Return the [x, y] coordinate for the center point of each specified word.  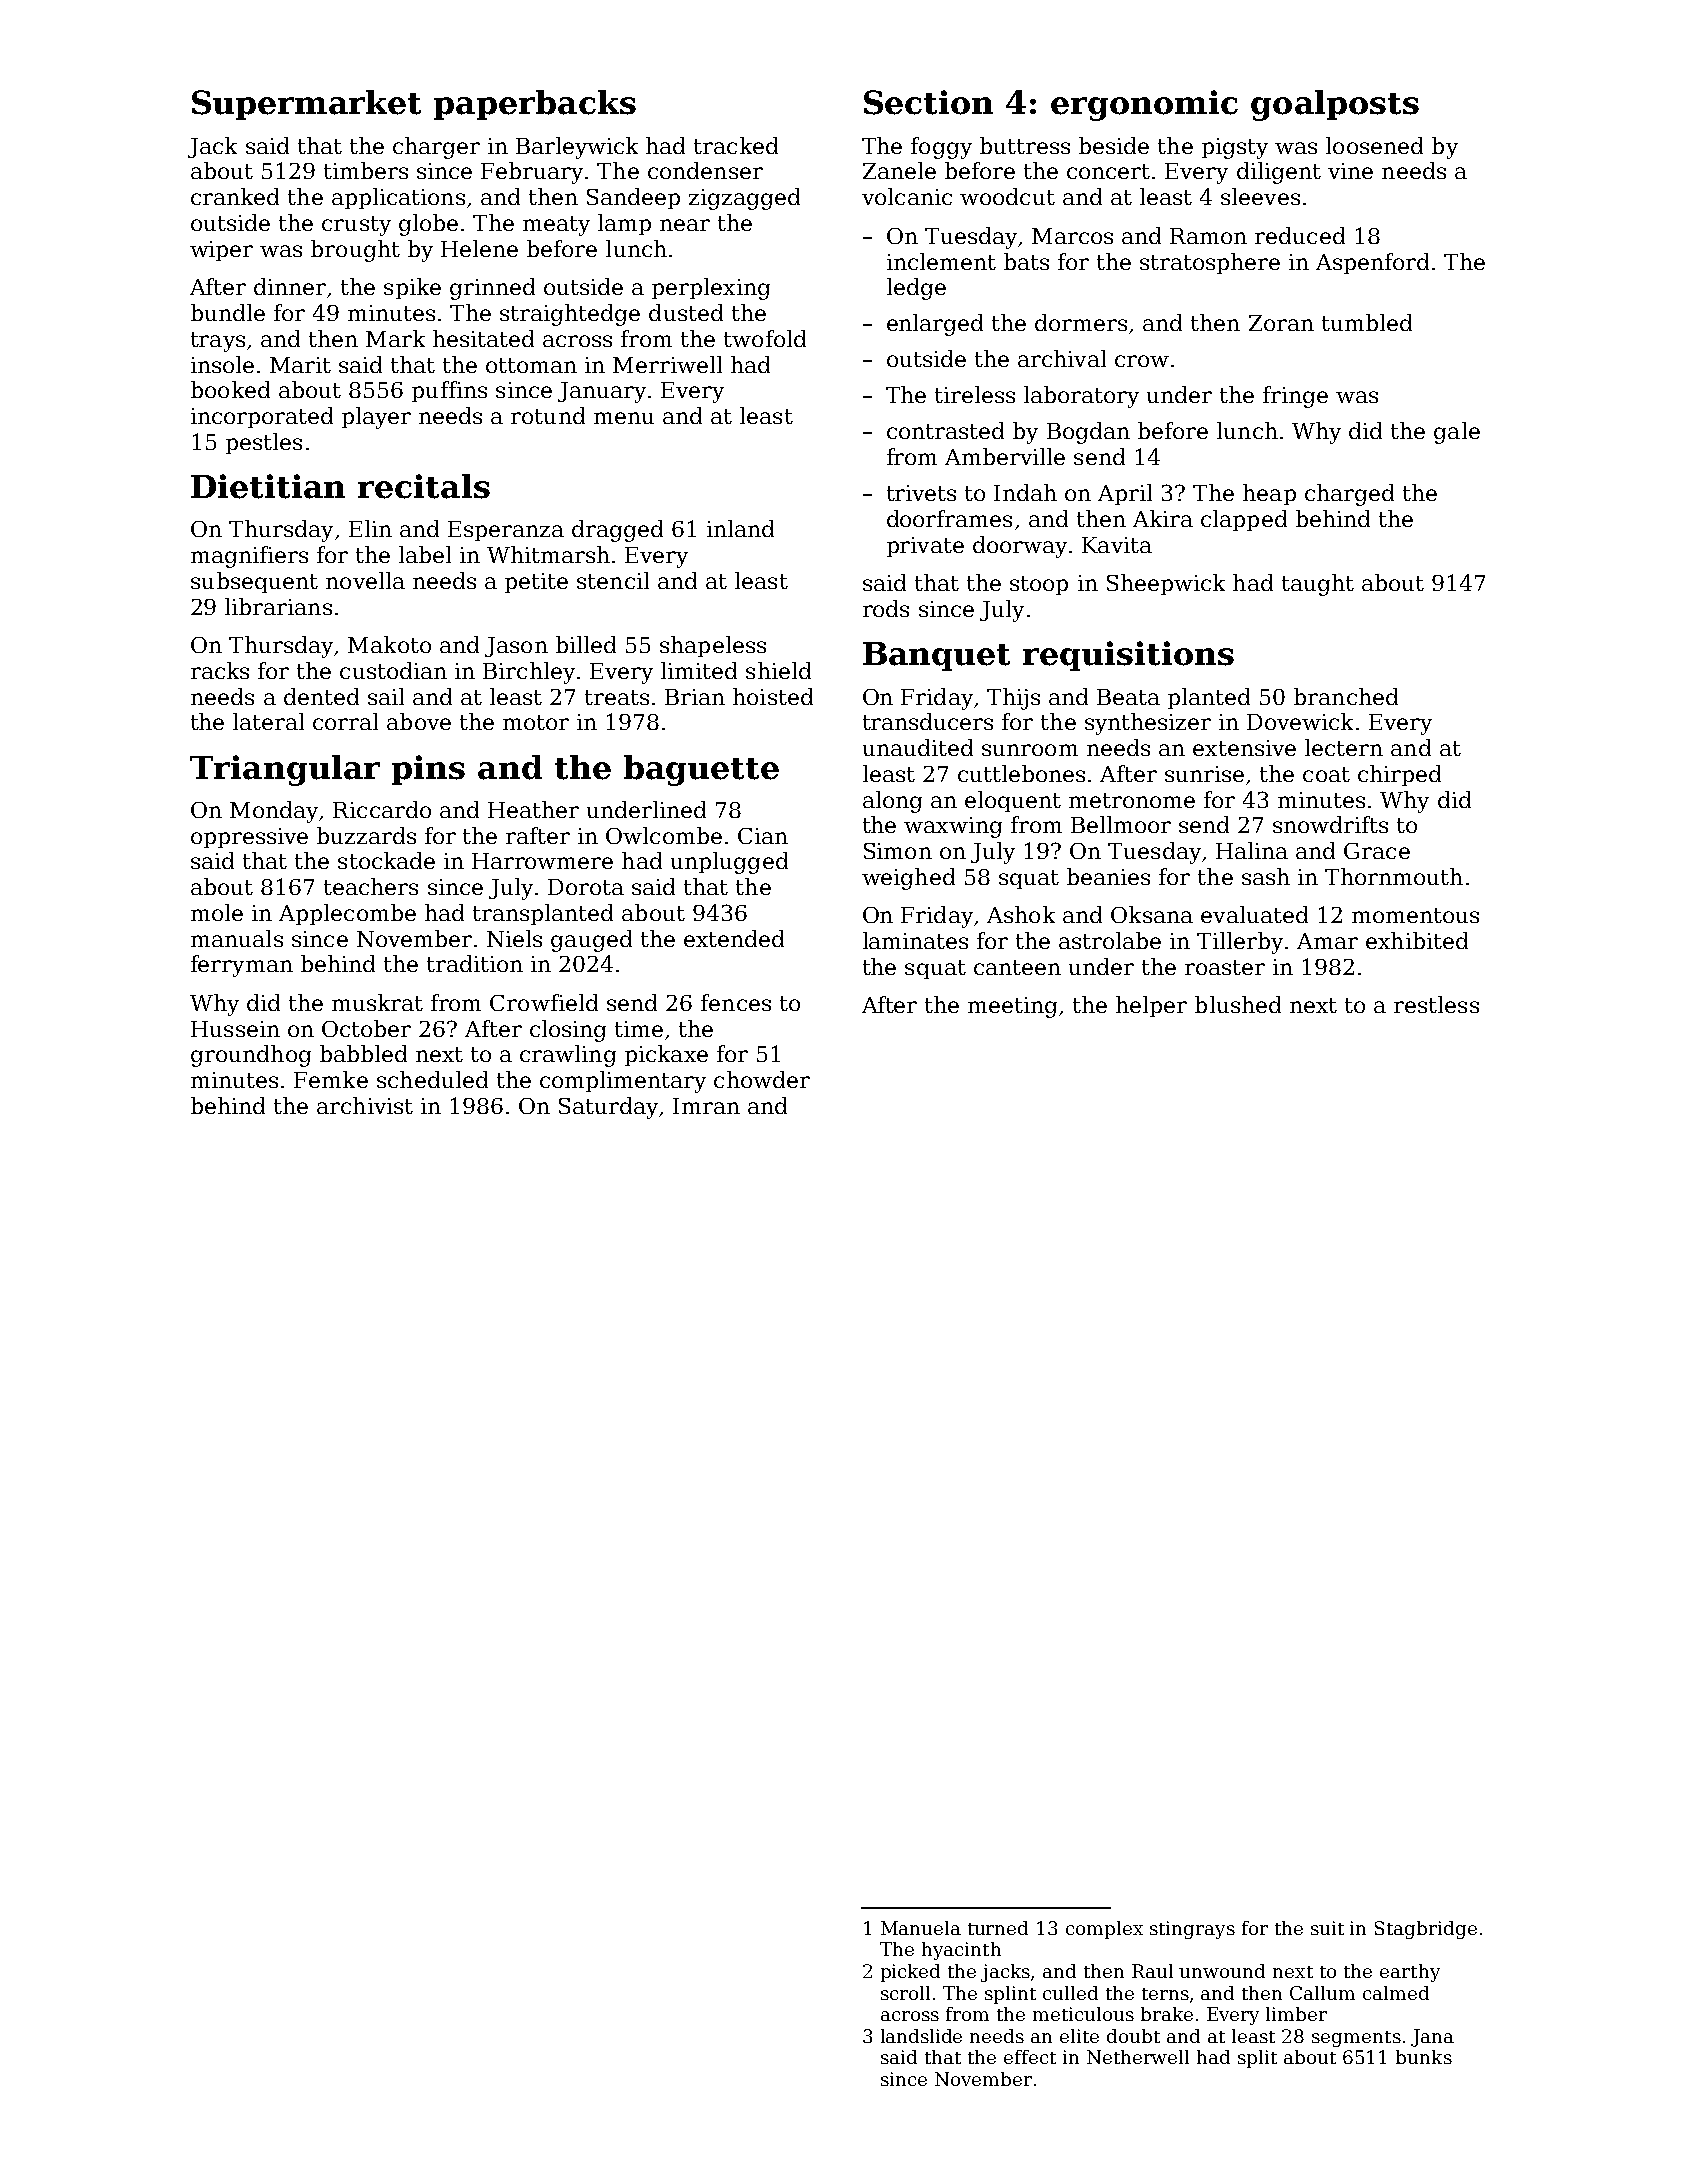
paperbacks [535, 105]
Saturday [608, 1108]
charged [1349, 495]
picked [910, 1973]
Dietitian [268, 486]
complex [1104, 1930]
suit [1327, 1928]
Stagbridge [1426, 1930]
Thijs [1013, 699]
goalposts [1335, 105]
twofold [765, 338]
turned [998, 1928]
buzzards [366, 835]
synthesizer [1148, 724]
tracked [736, 145]
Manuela [921, 1928]
